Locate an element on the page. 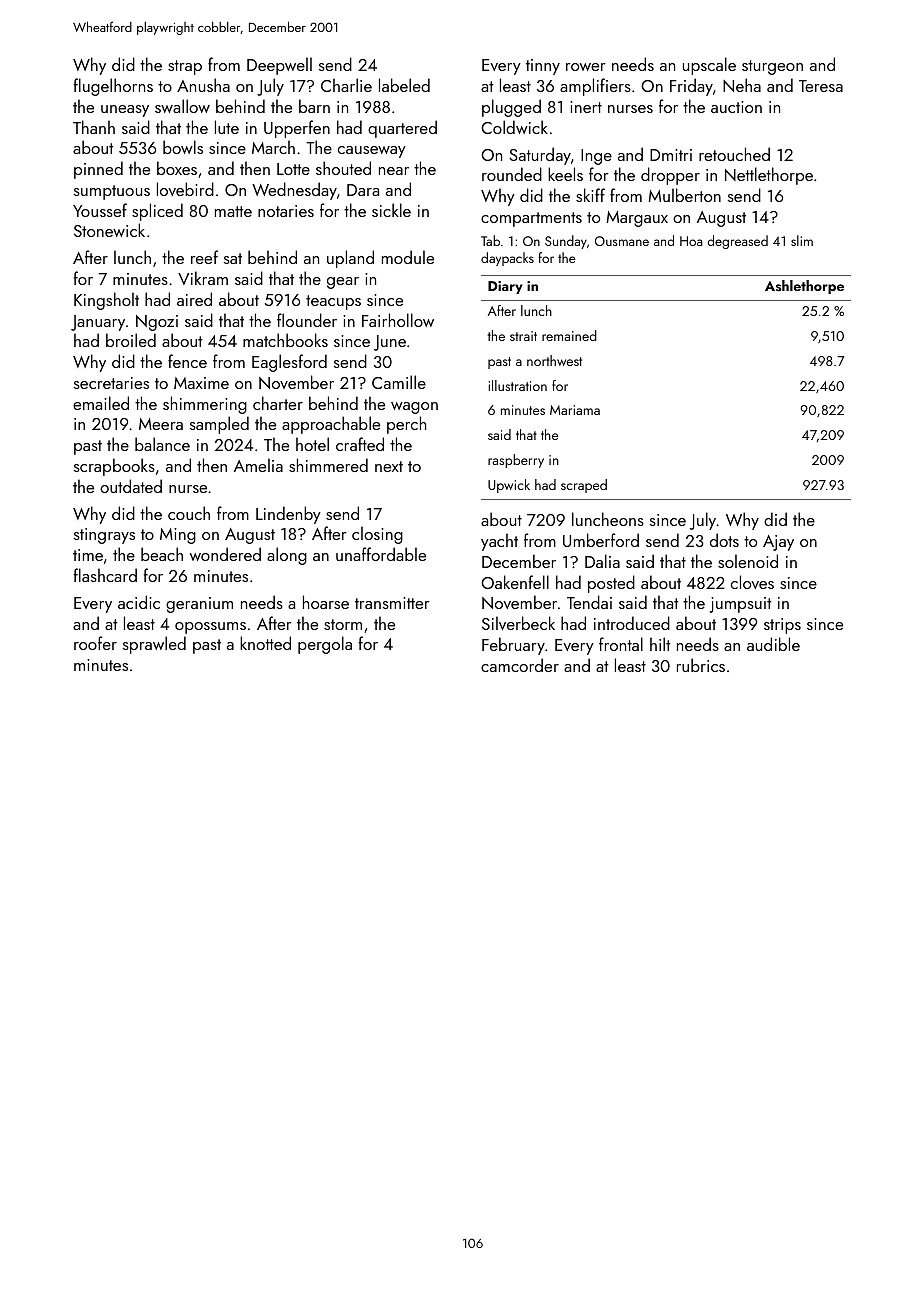 The height and width of the image is (1314, 924). remained is located at coordinates (569, 335).
